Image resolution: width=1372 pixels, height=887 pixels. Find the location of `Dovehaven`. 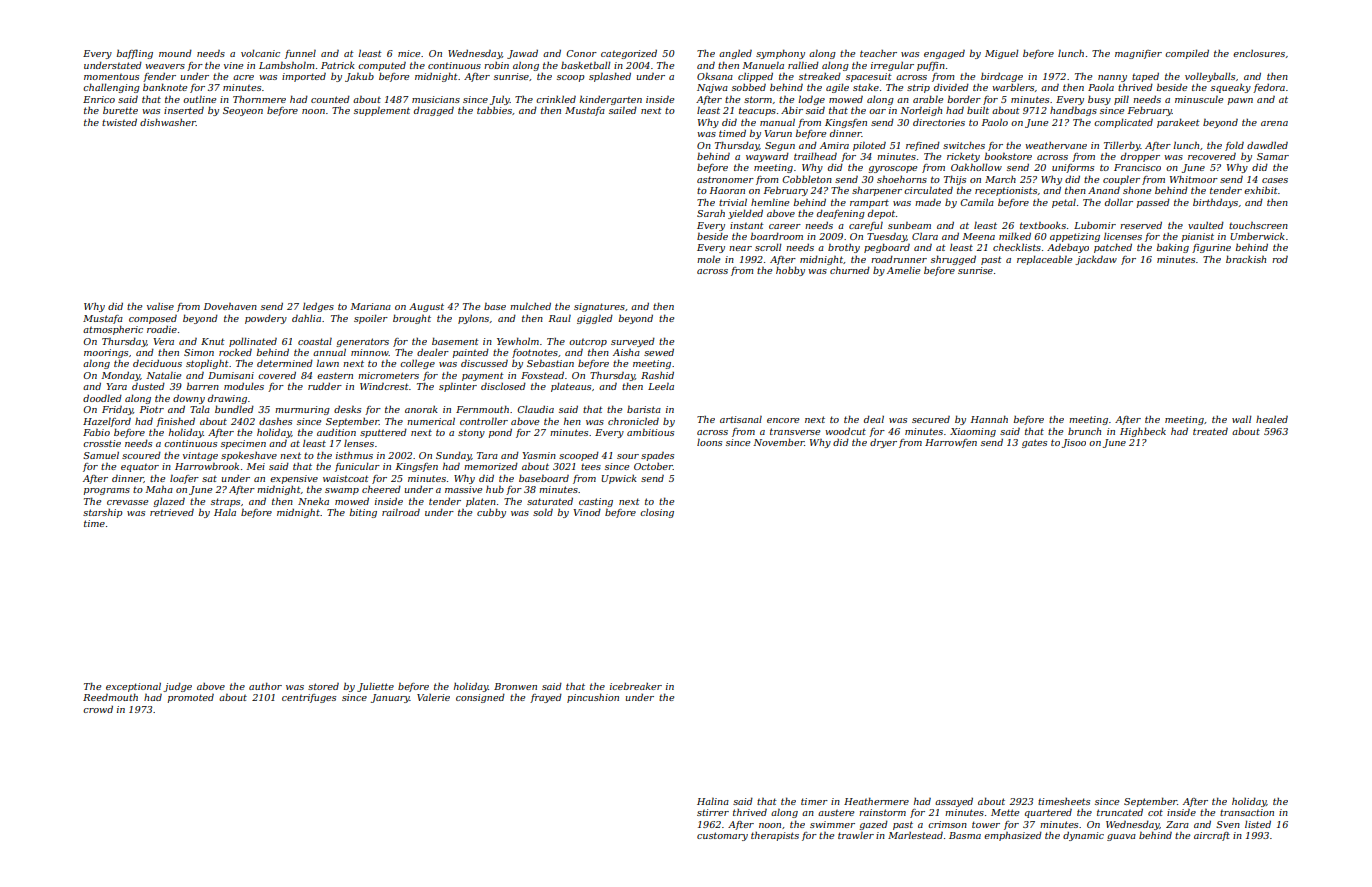

Dovehaven is located at coordinates (230, 306).
